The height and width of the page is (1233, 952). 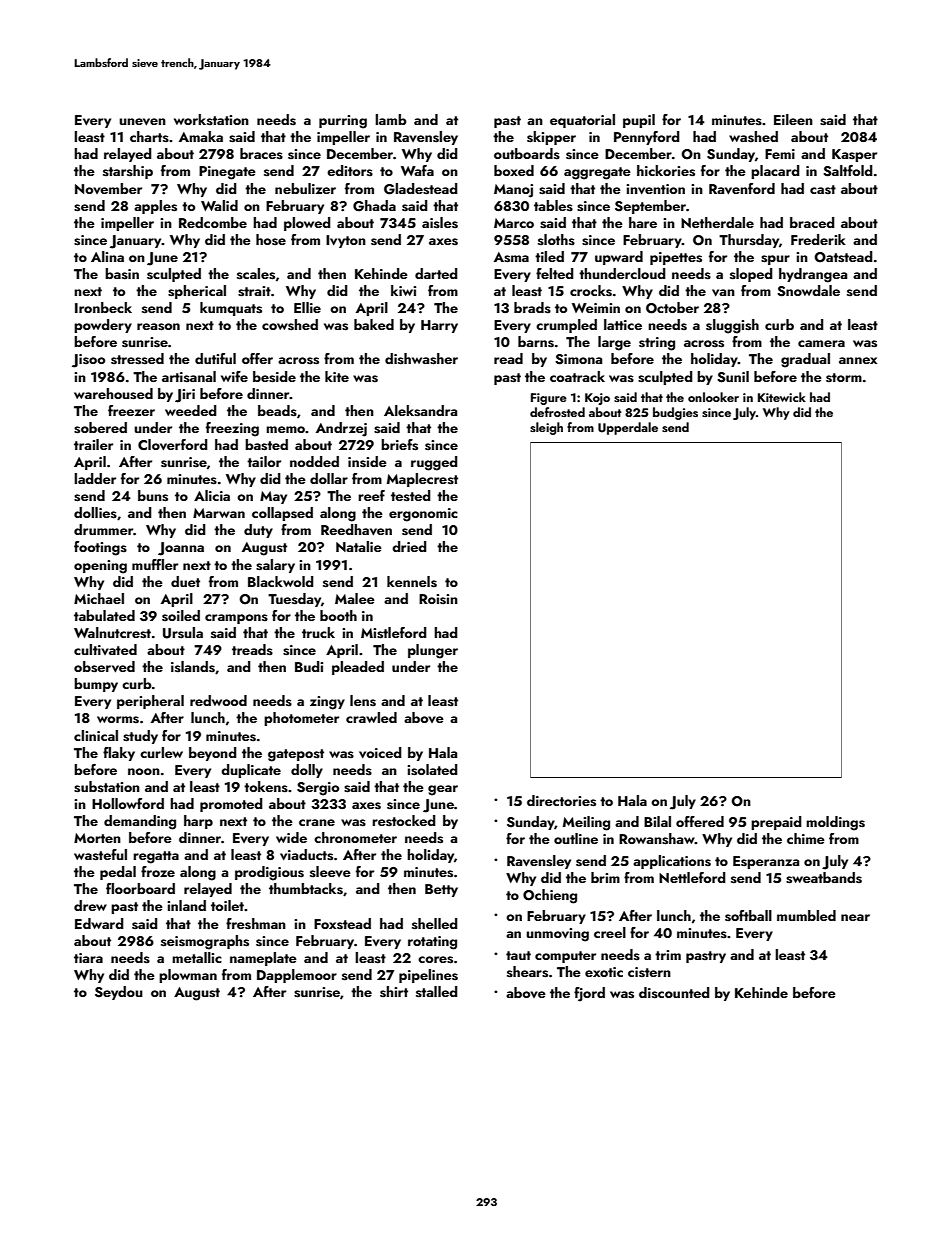 What do you see at coordinates (582, 121) in the page?
I see `equatorial` at bounding box center [582, 121].
